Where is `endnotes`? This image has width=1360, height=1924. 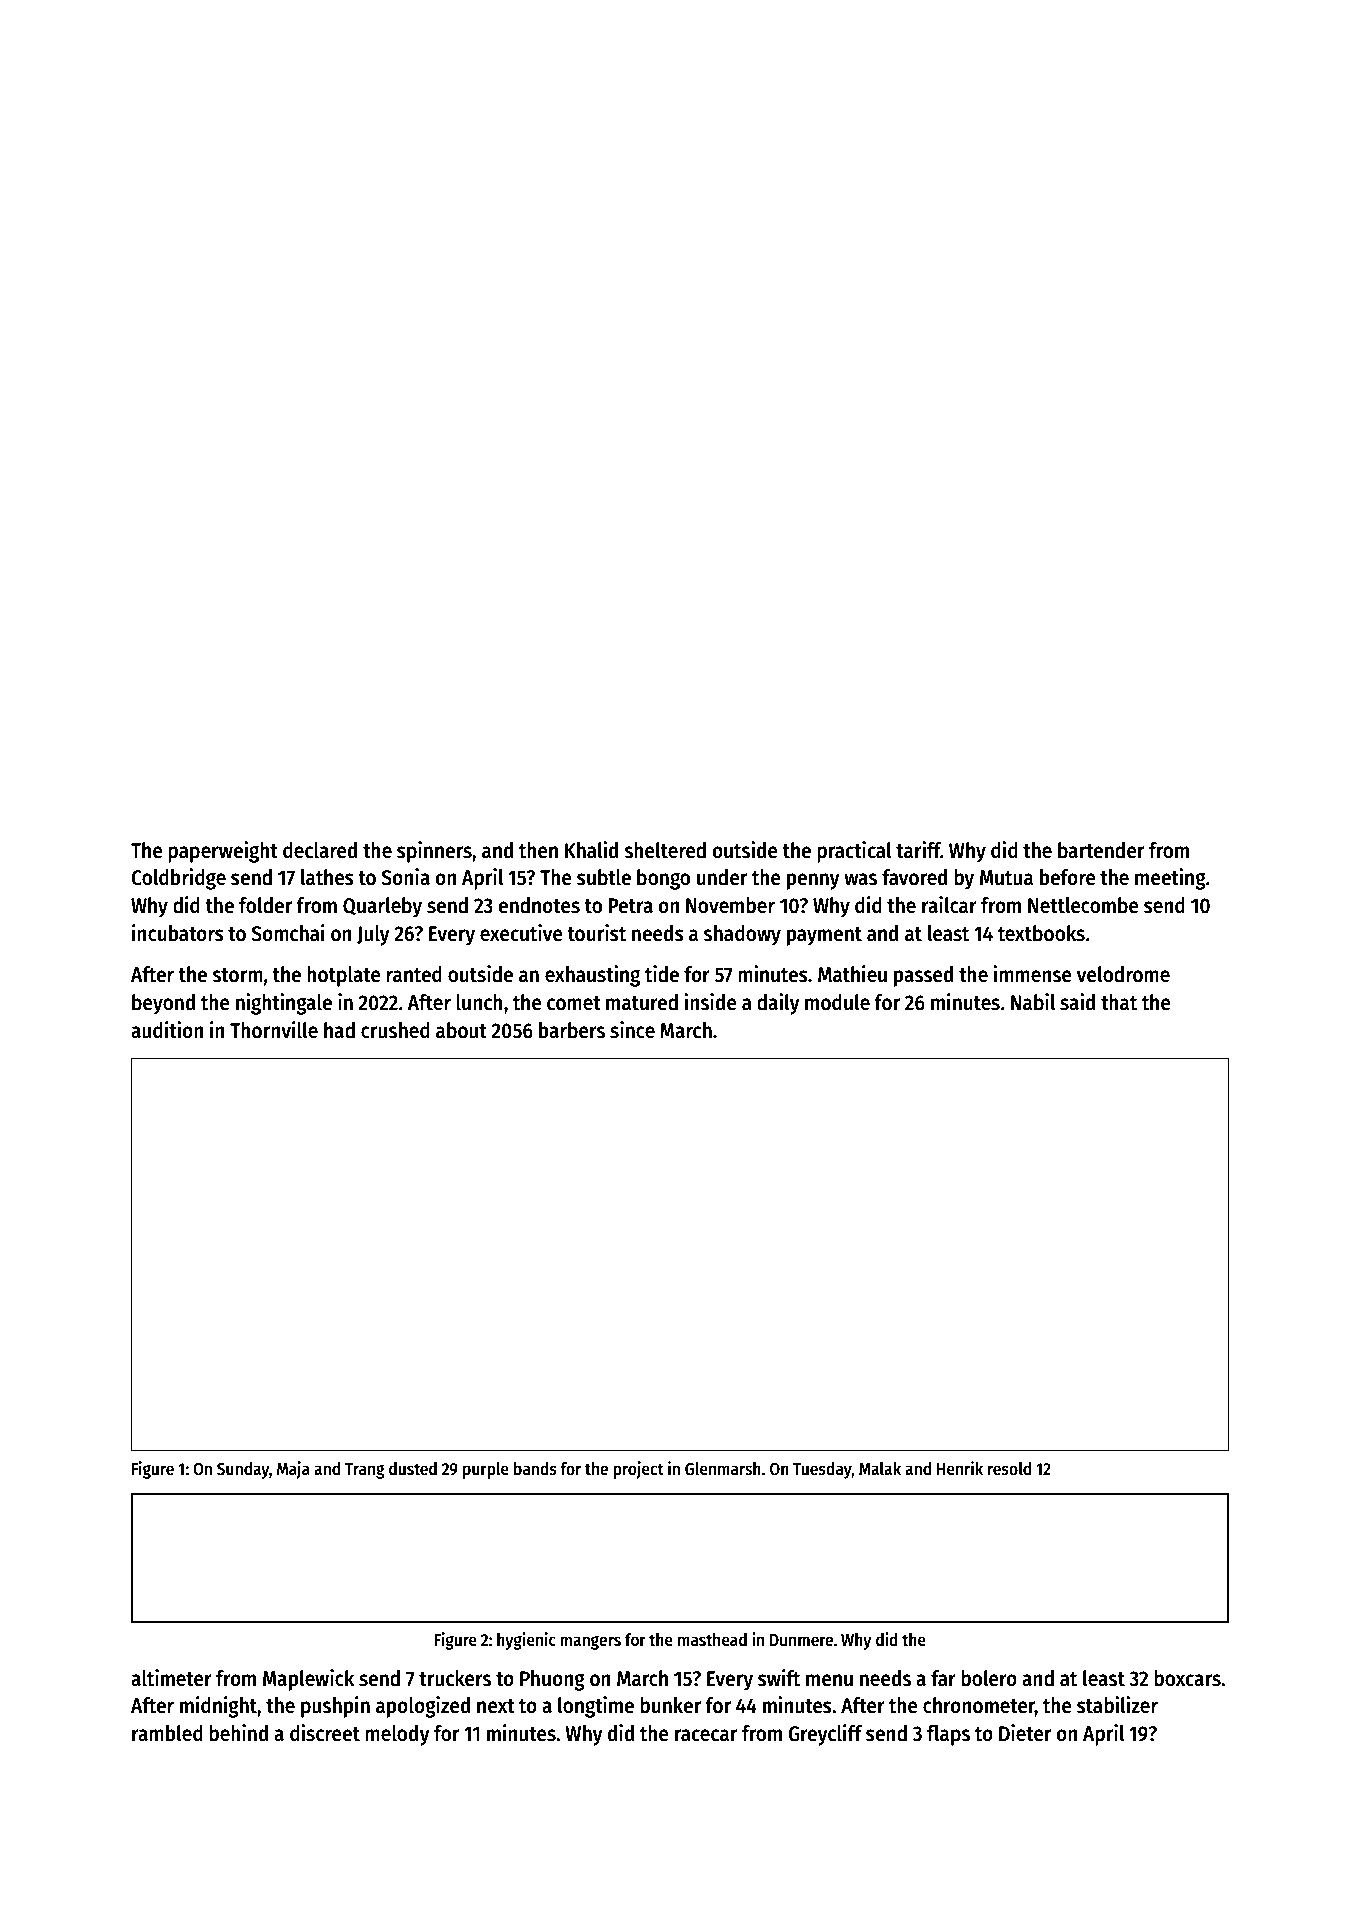
endnotes is located at coordinates (539, 905).
